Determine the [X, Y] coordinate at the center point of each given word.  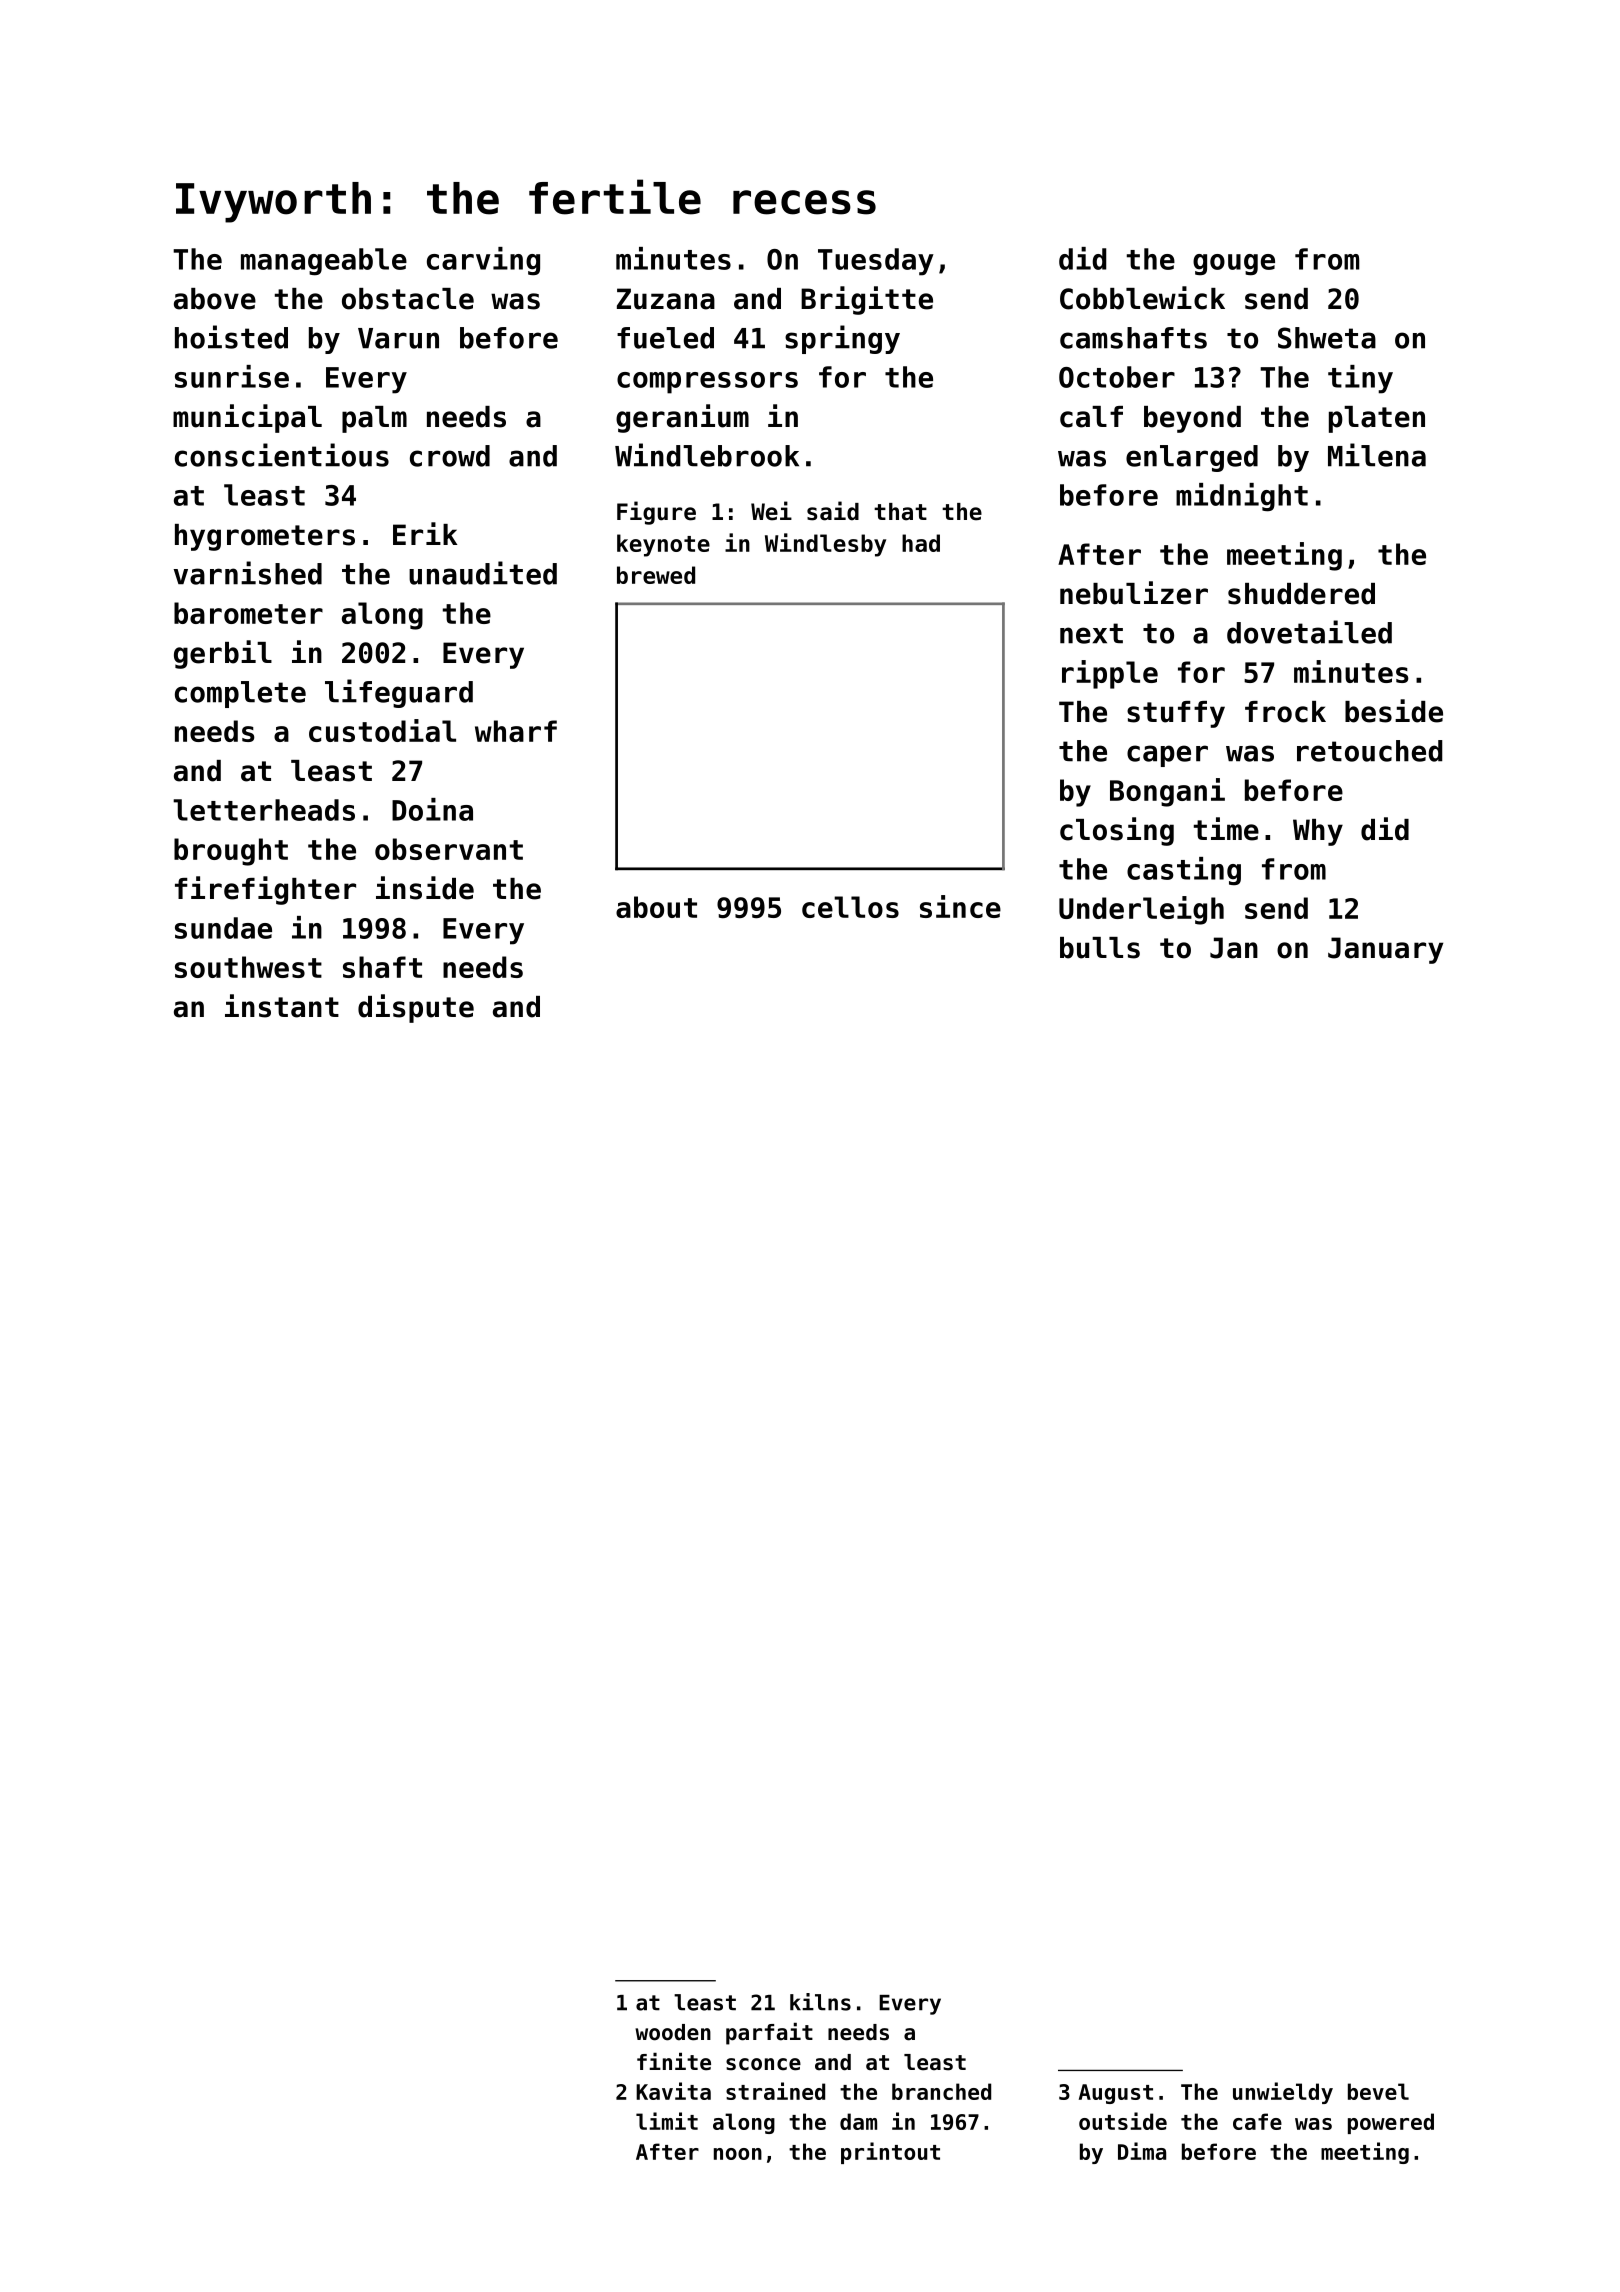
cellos [850, 907]
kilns [820, 2002]
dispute [416, 1008]
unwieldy [1283, 2093]
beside [1394, 711]
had [921, 543]
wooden [673, 2032]
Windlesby [825, 545]
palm [374, 419]
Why [1318, 832]
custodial [382, 730]
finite [674, 2062]
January [1385, 950]
